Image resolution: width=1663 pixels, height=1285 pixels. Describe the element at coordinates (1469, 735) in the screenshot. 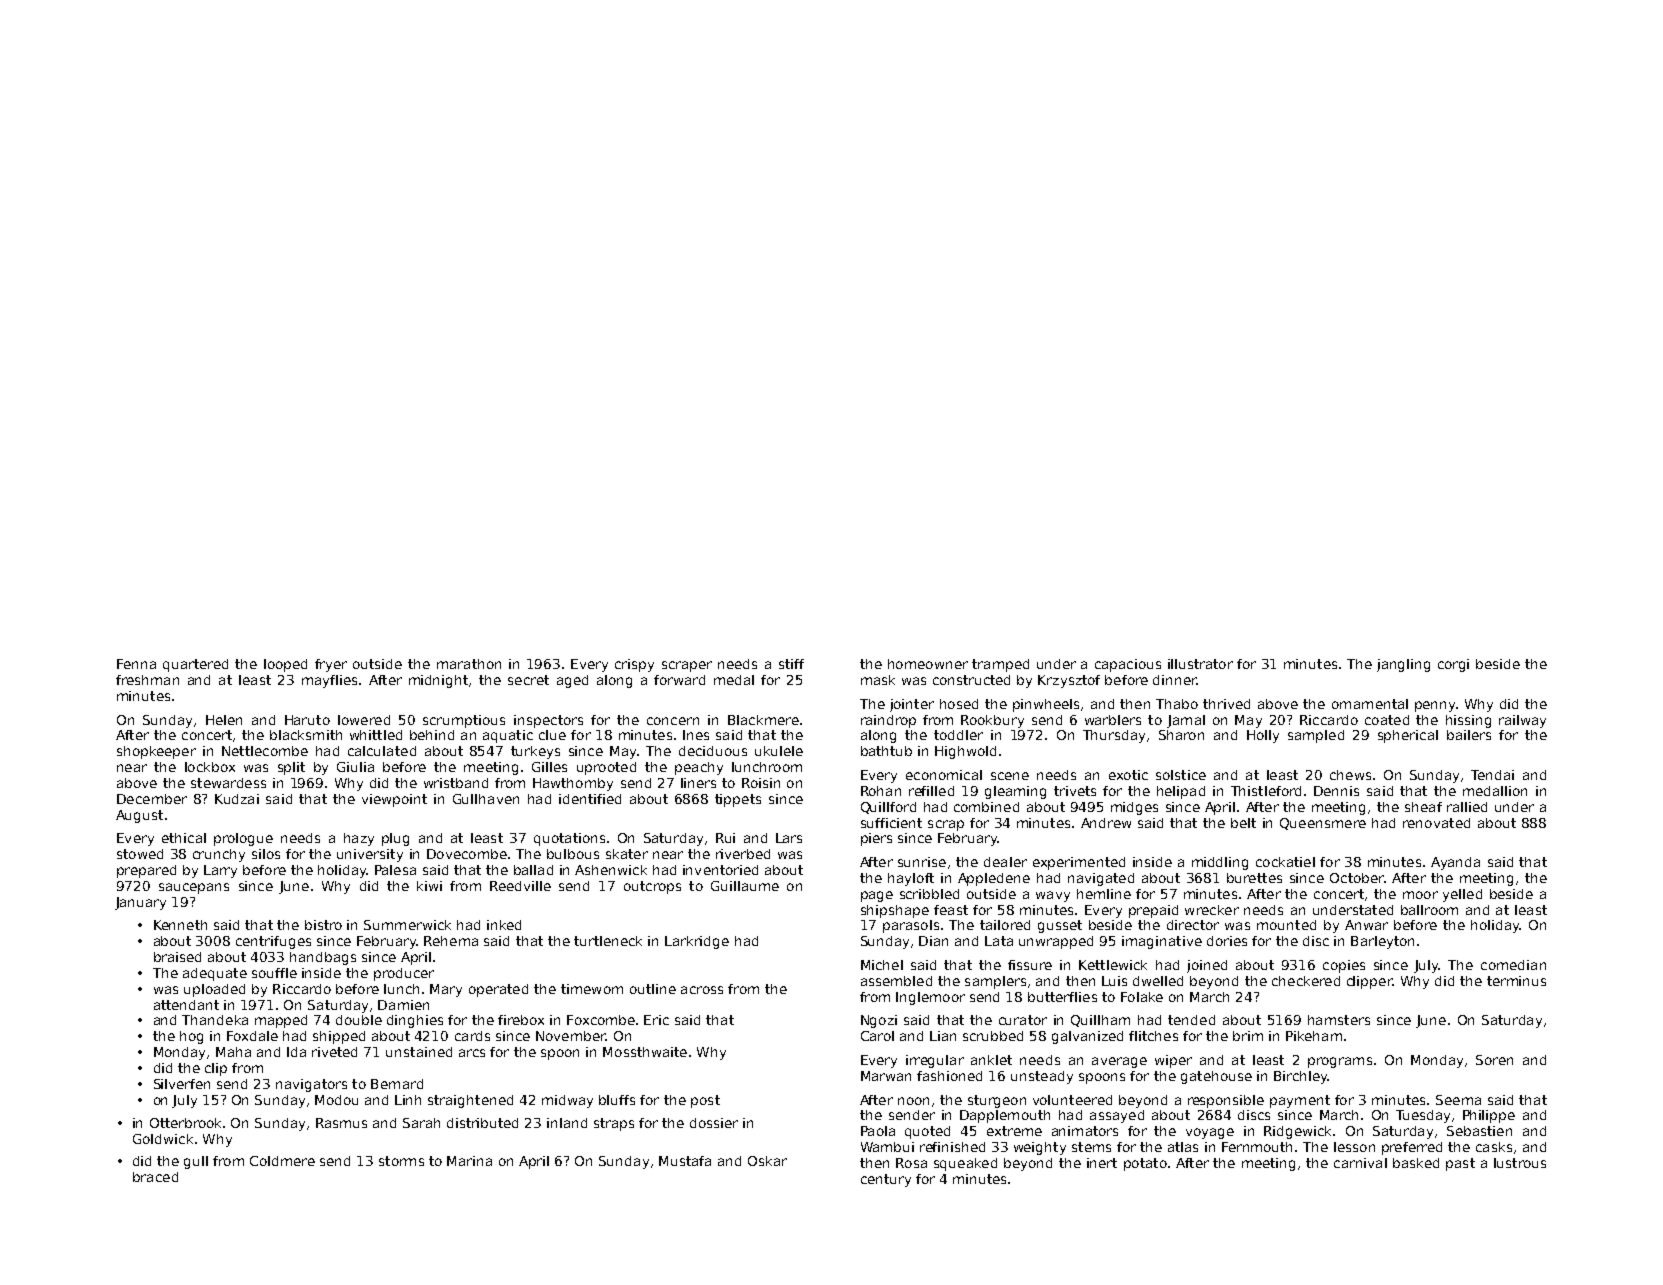

I see `bailers` at that location.
